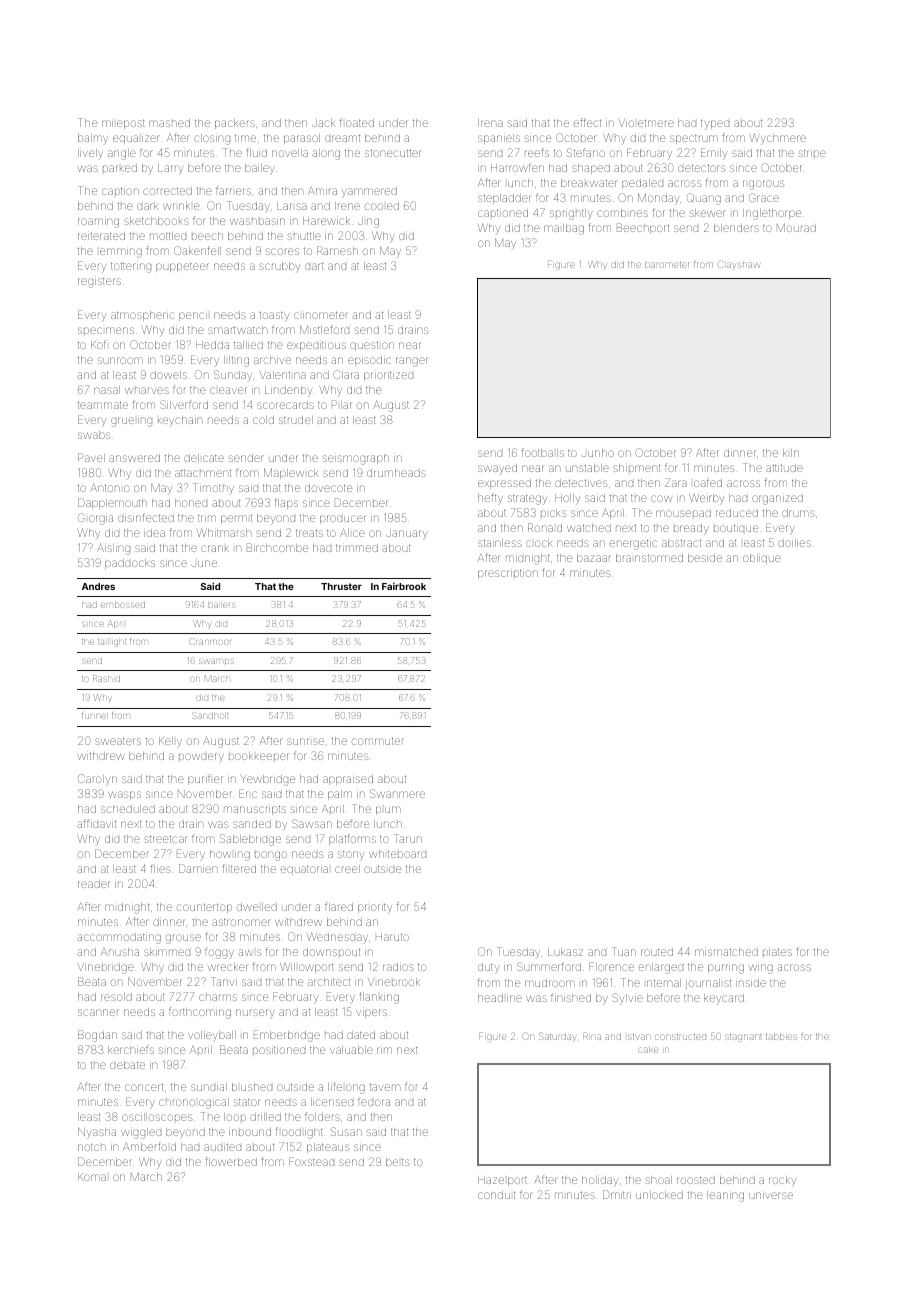 This page has width=908, height=1316. Describe the element at coordinates (543, 452) in the page. I see `footballs` at that location.
